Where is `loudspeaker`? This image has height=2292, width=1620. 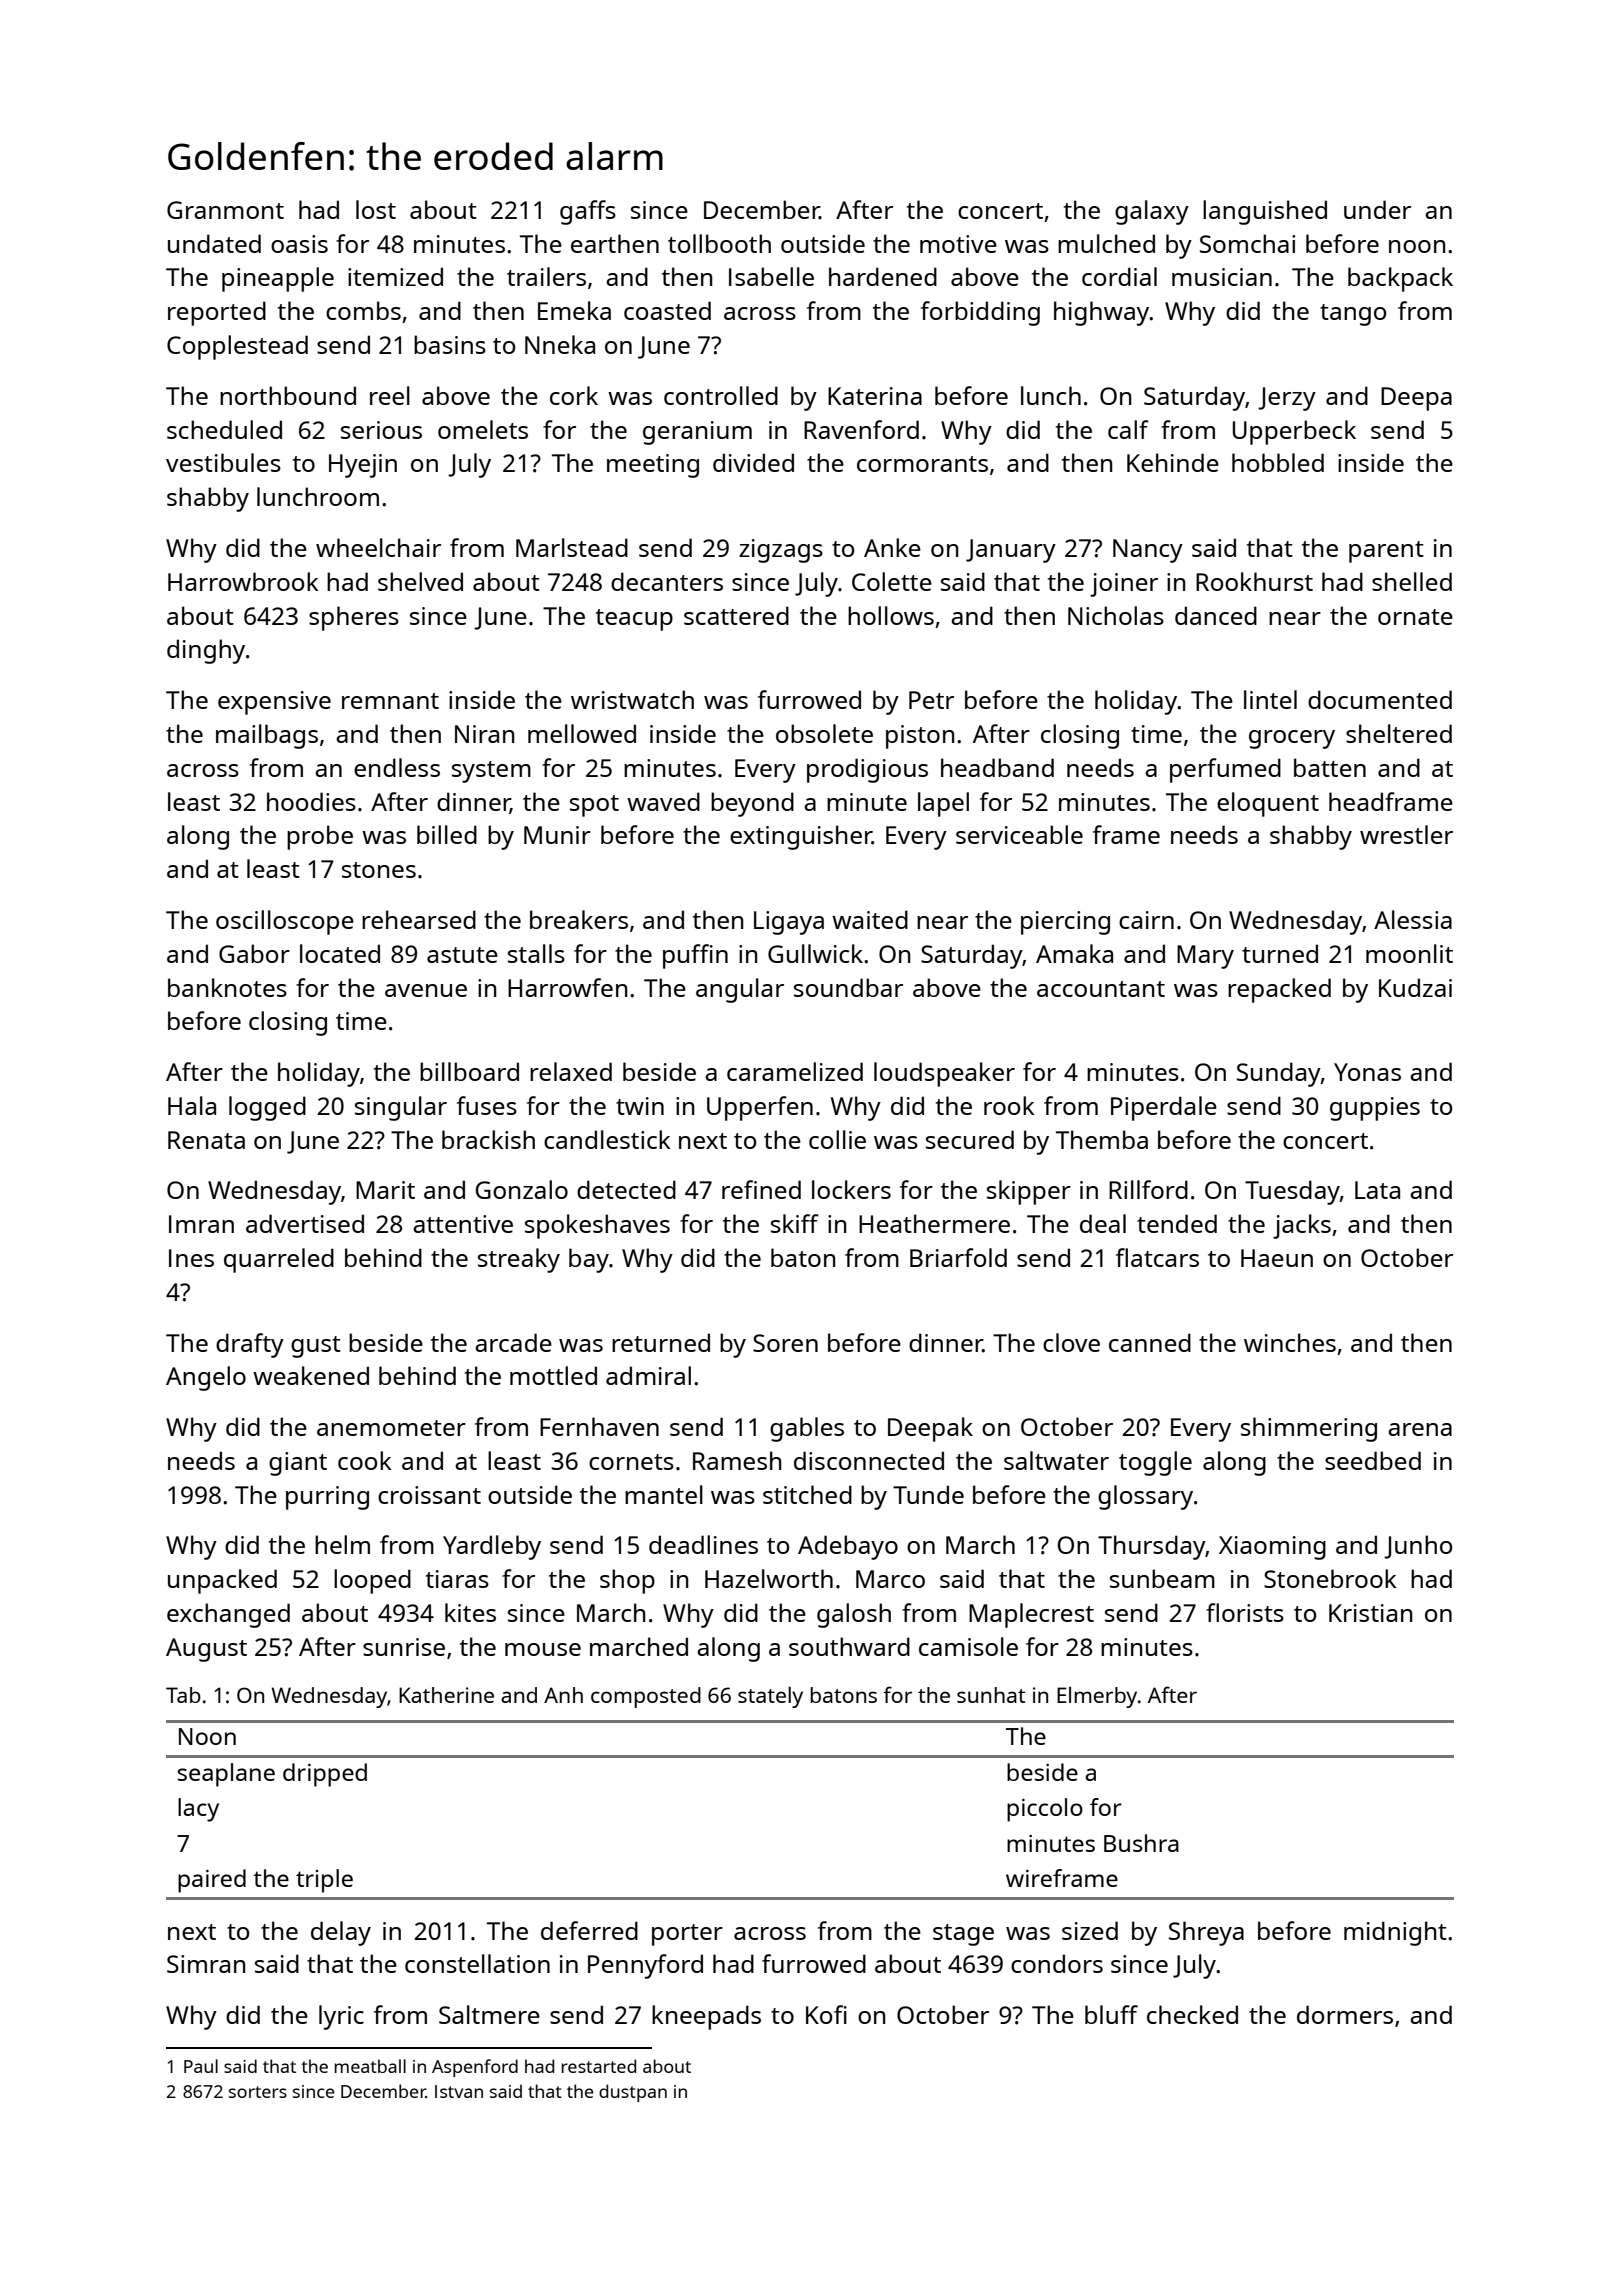
loudspeaker is located at coordinates (944, 1074).
